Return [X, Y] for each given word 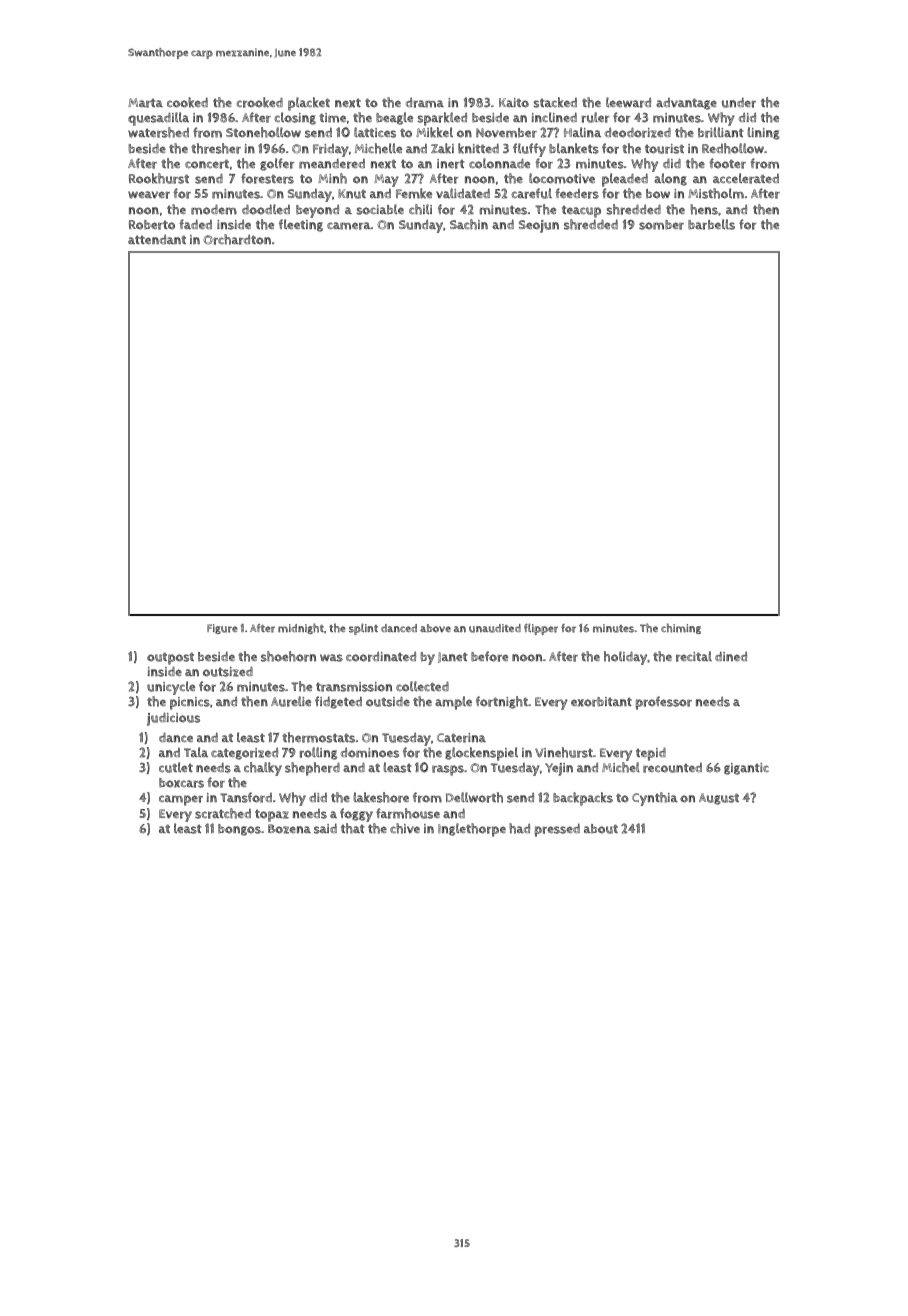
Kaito [514, 103]
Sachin [469, 224]
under [739, 102]
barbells [711, 224]
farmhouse [408, 813]
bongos [239, 830]
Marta [145, 103]
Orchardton [237, 239]
